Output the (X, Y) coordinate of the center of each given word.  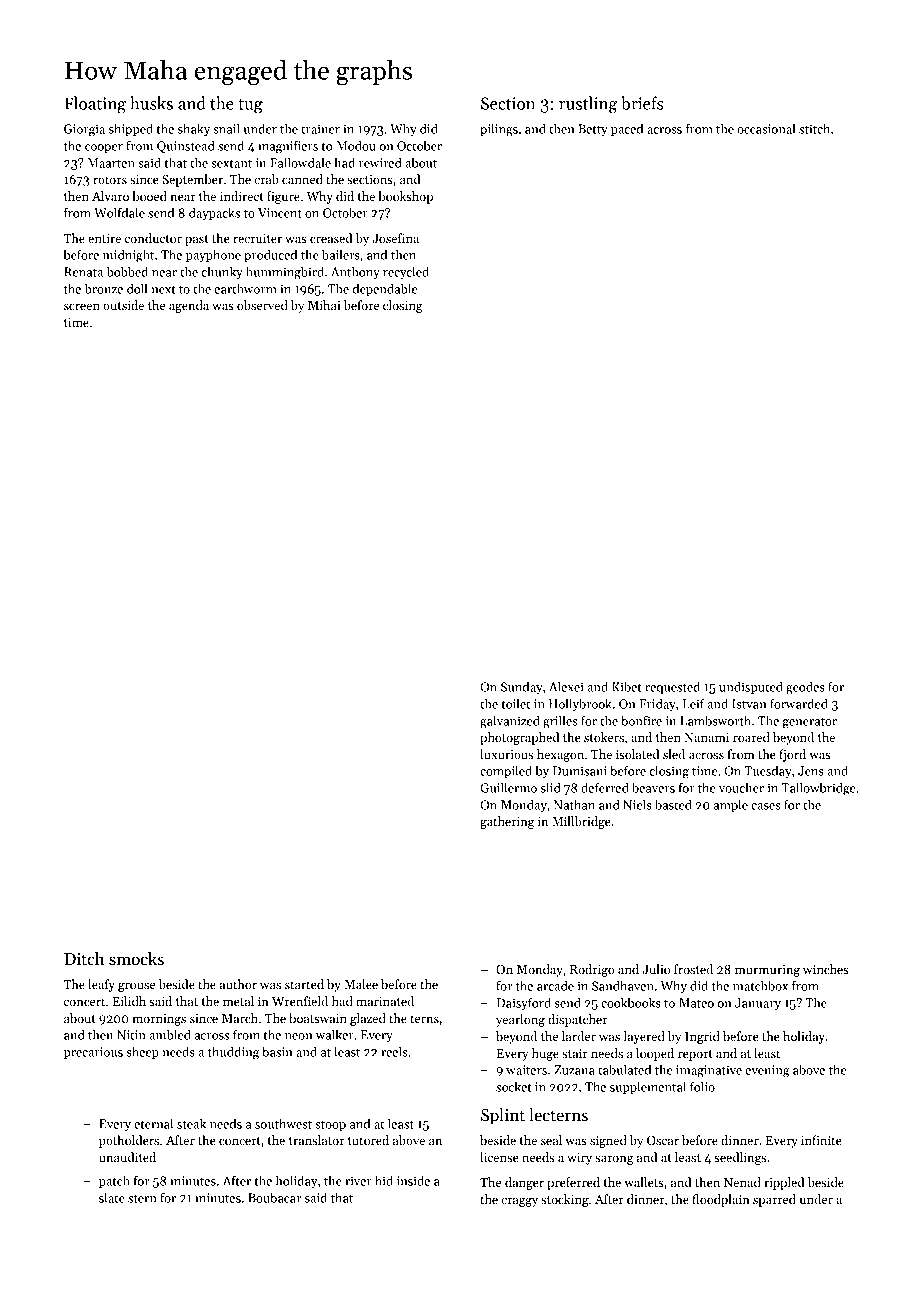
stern (142, 1198)
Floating (95, 105)
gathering (507, 822)
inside (413, 1180)
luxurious (506, 754)
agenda (189, 306)
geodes (805, 688)
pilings (499, 130)
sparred (774, 1200)
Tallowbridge (818, 789)
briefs (642, 103)
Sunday (522, 687)
